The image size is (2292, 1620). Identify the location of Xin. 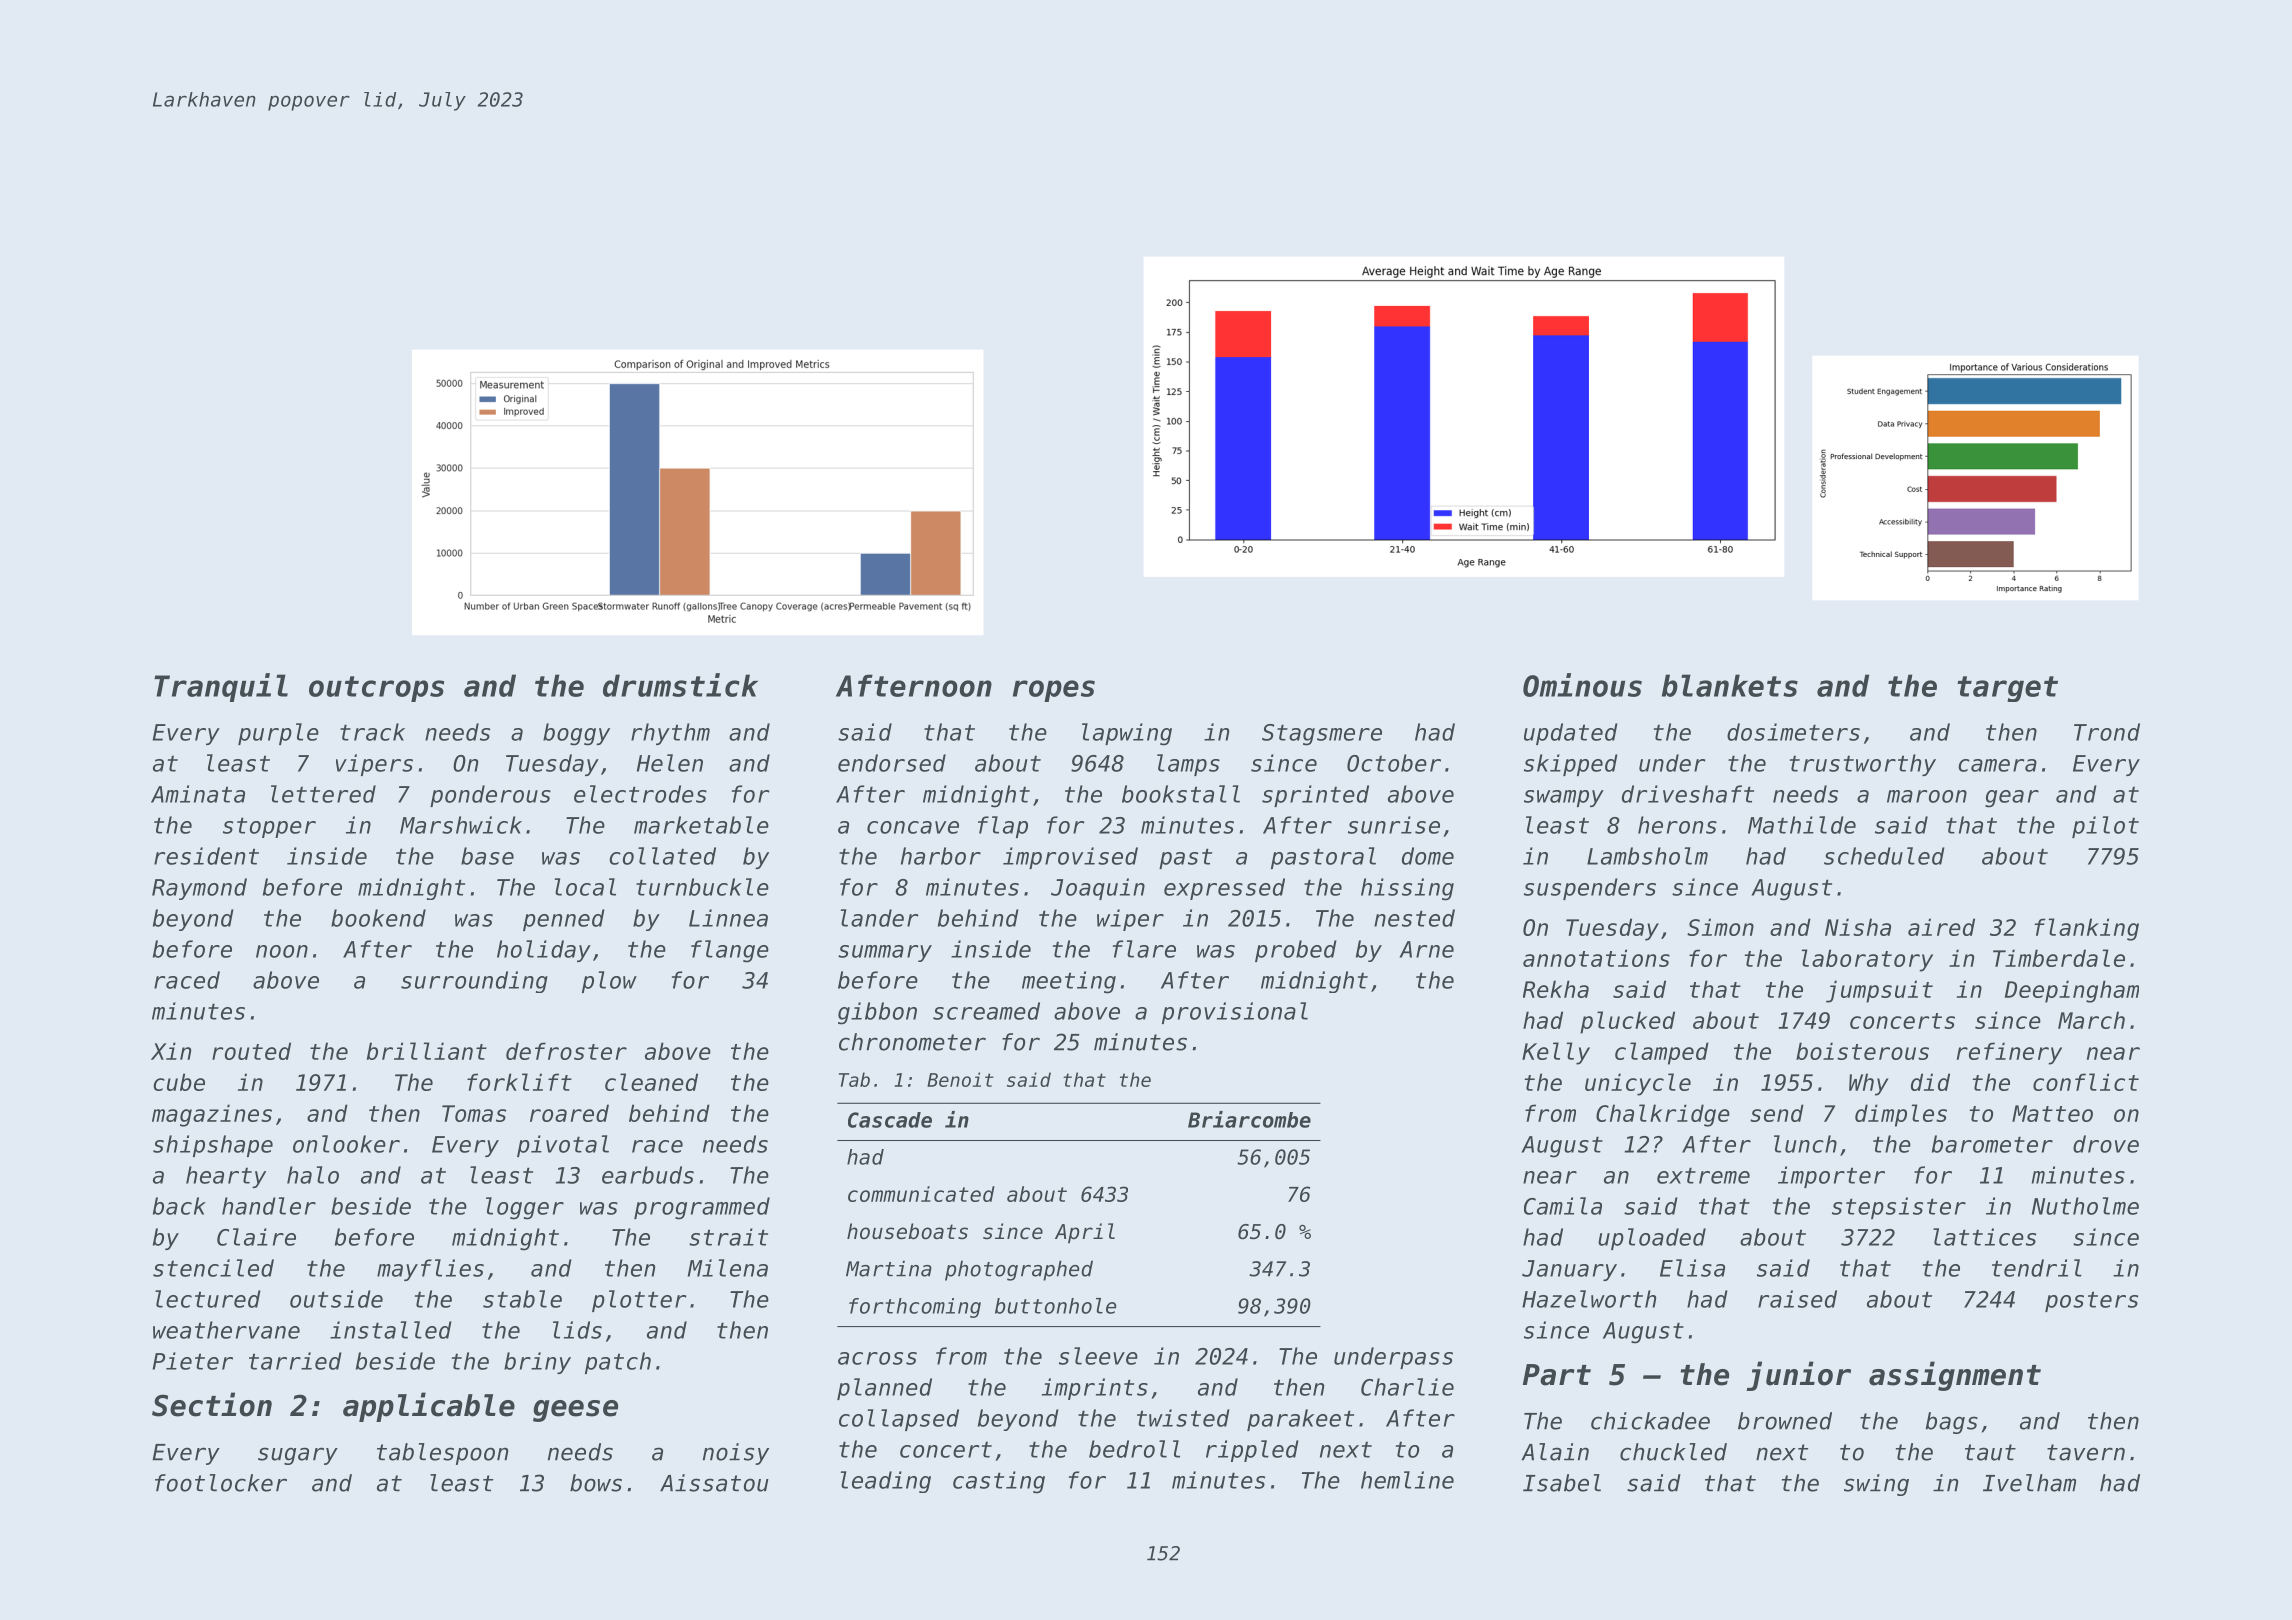
(171, 1051).
